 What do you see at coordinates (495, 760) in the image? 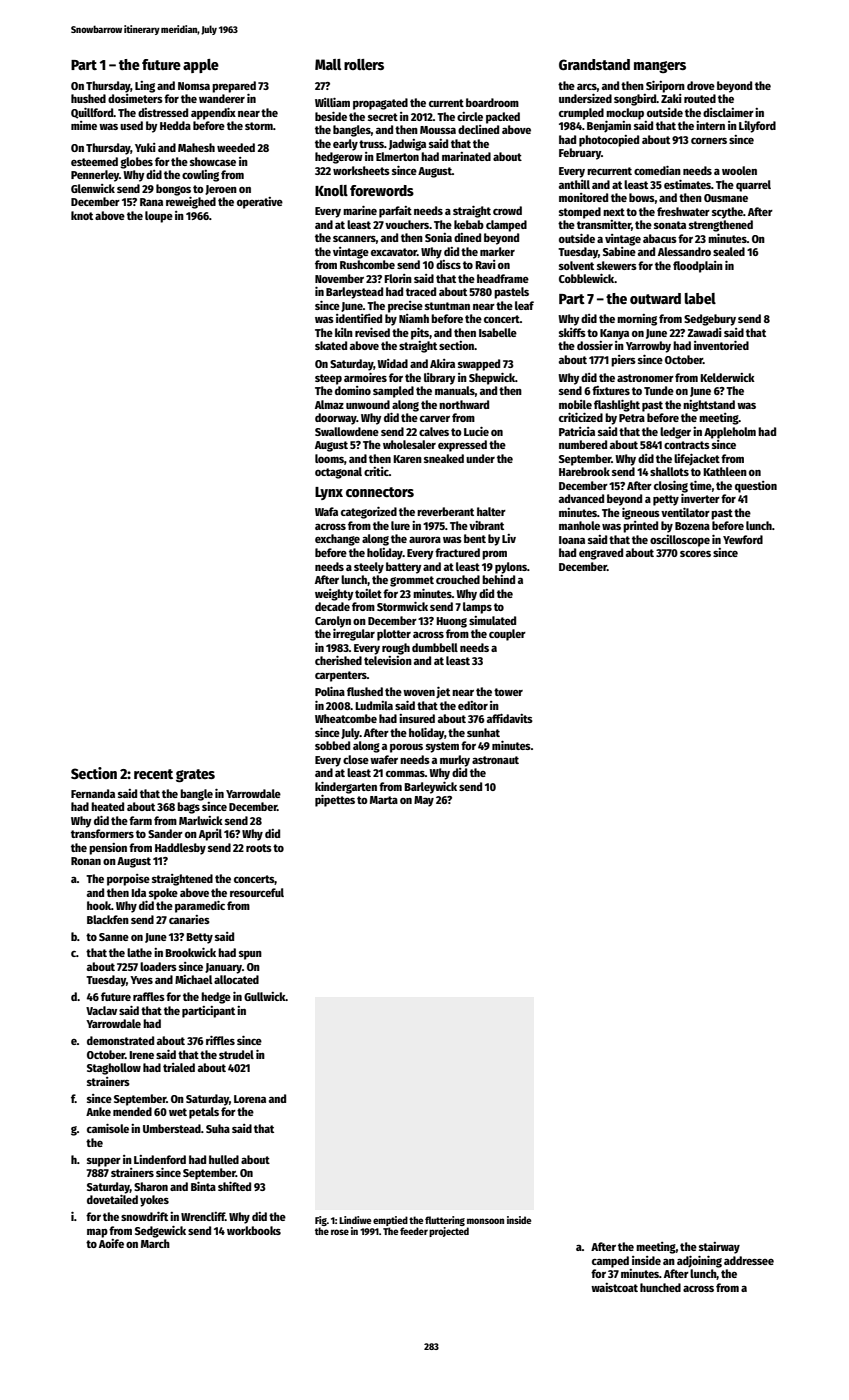
I see `astronaut` at bounding box center [495, 760].
